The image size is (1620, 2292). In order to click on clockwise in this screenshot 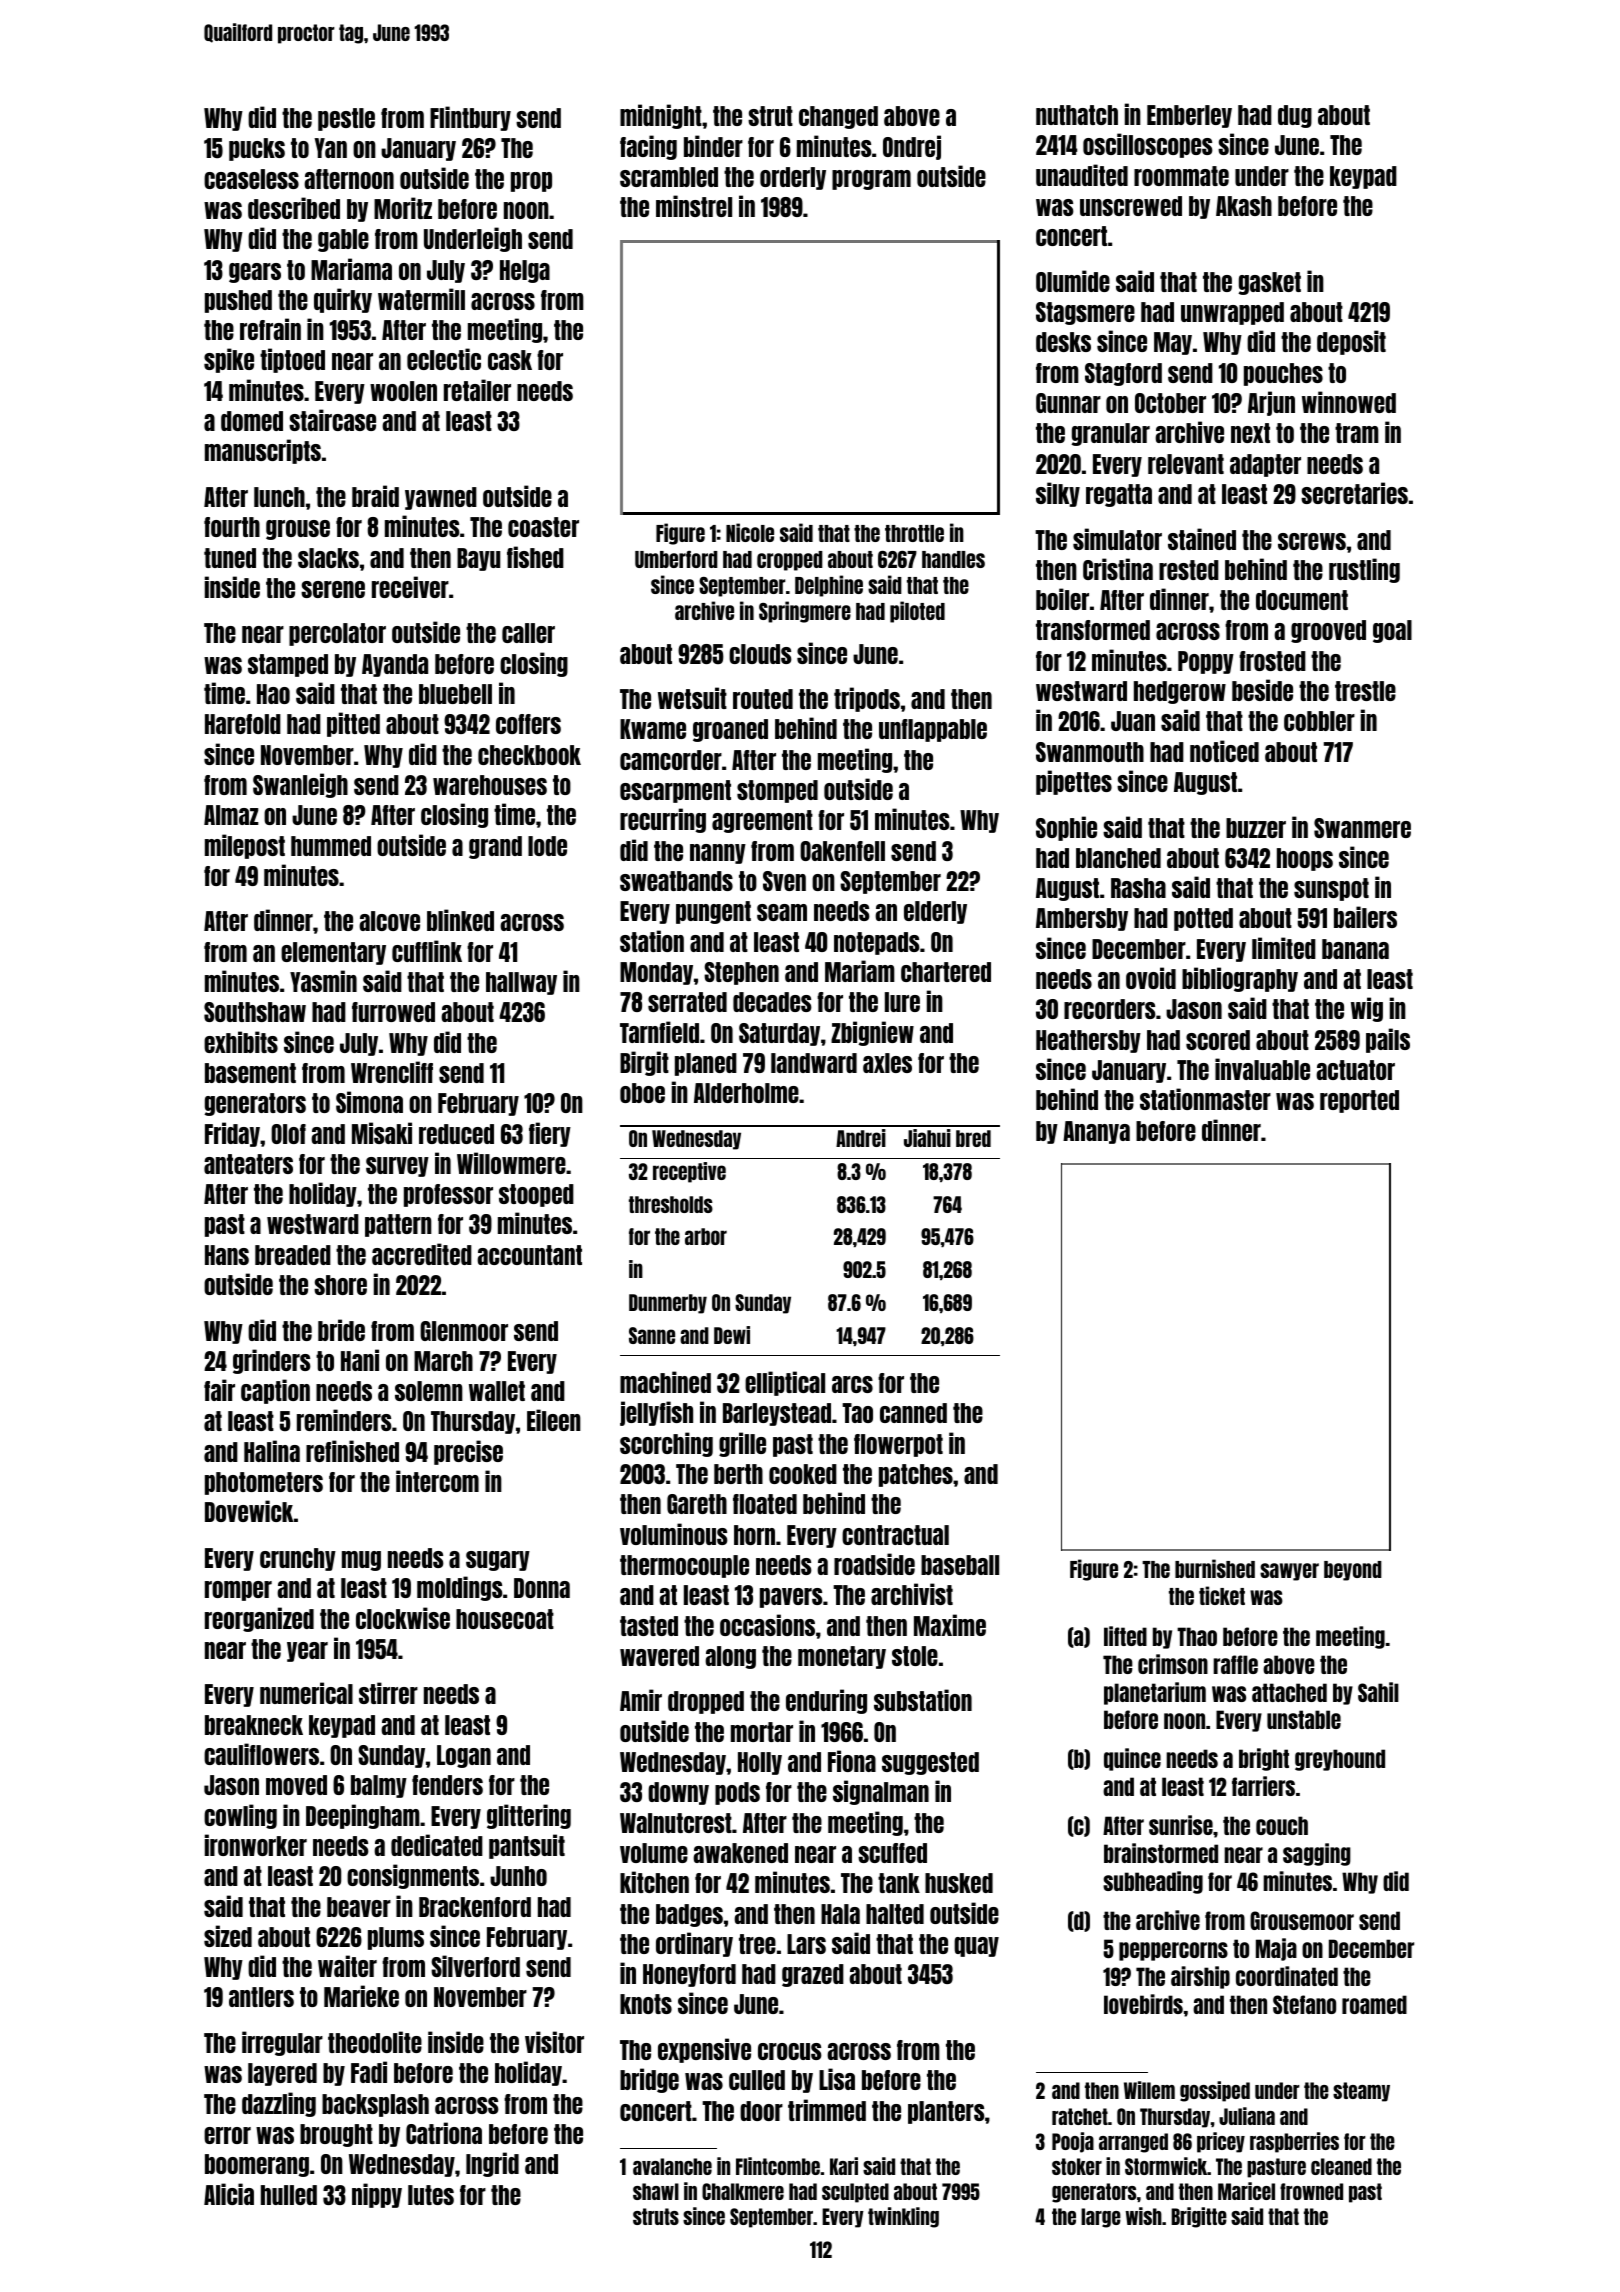, I will do `click(403, 1618)`.
